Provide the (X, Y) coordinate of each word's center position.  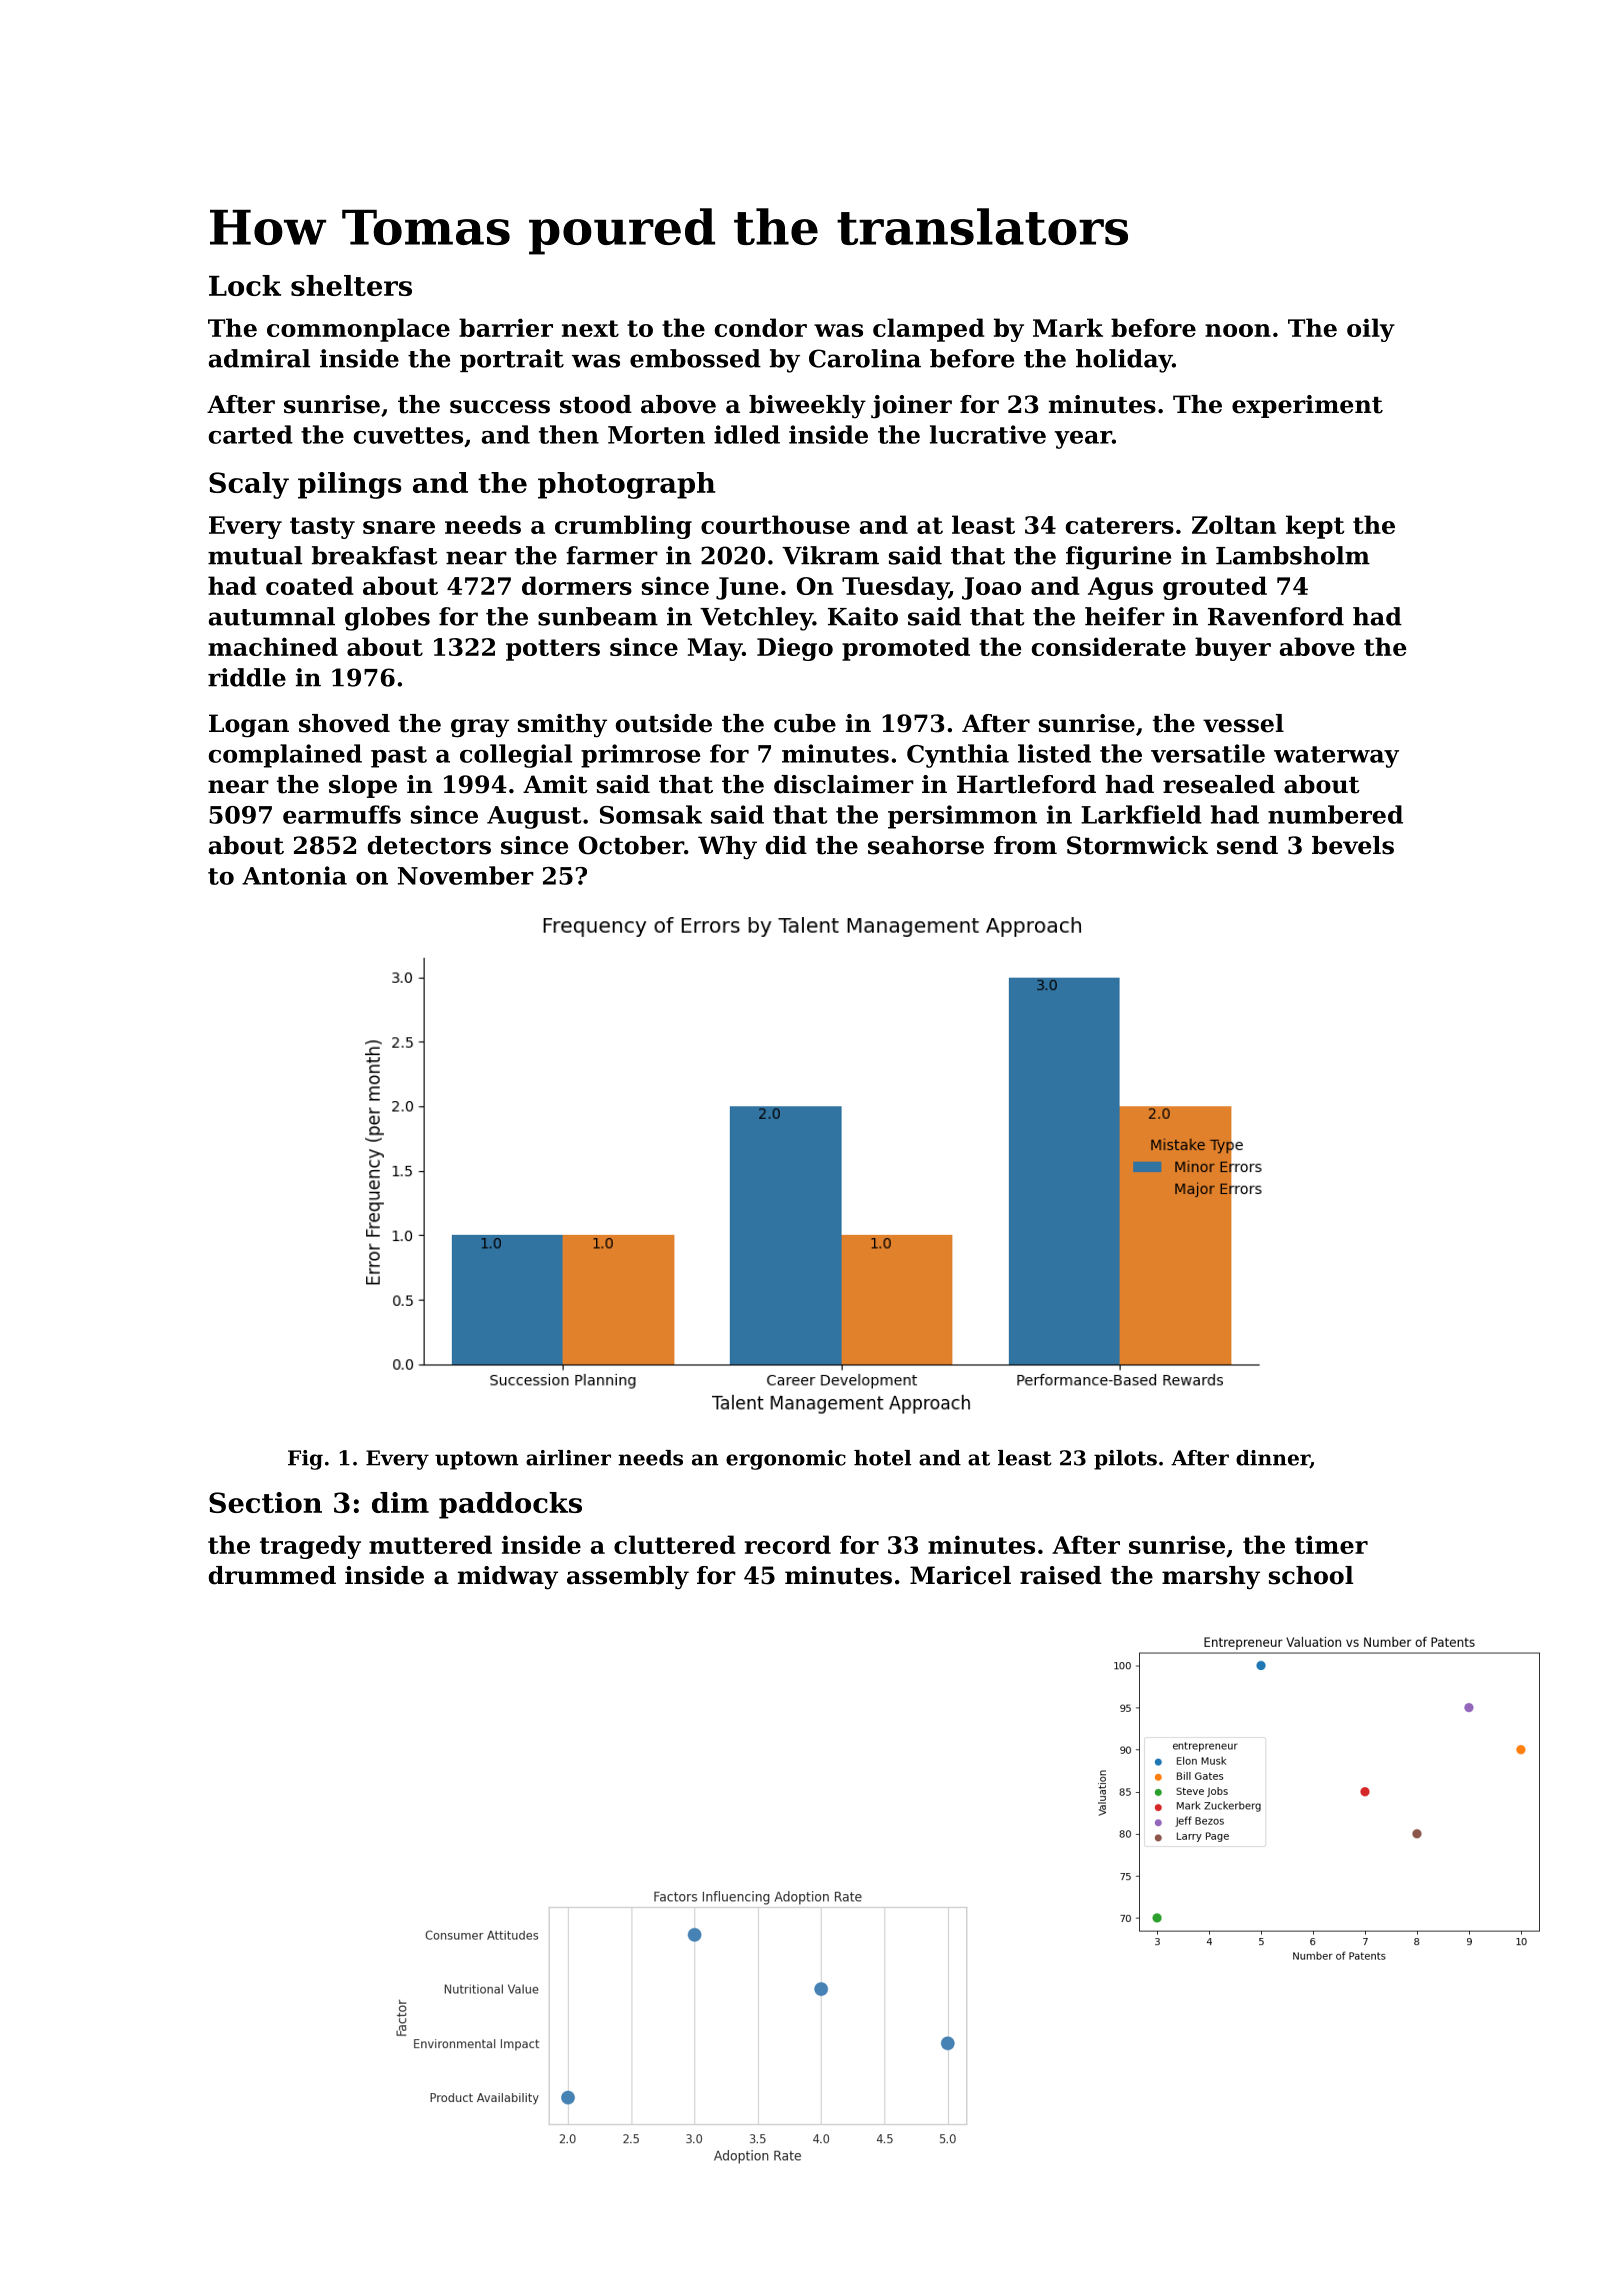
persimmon (962, 817)
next (590, 328)
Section (265, 1502)
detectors (429, 845)
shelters (351, 285)
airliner (568, 1458)
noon (1238, 330)
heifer (1125, 616)
